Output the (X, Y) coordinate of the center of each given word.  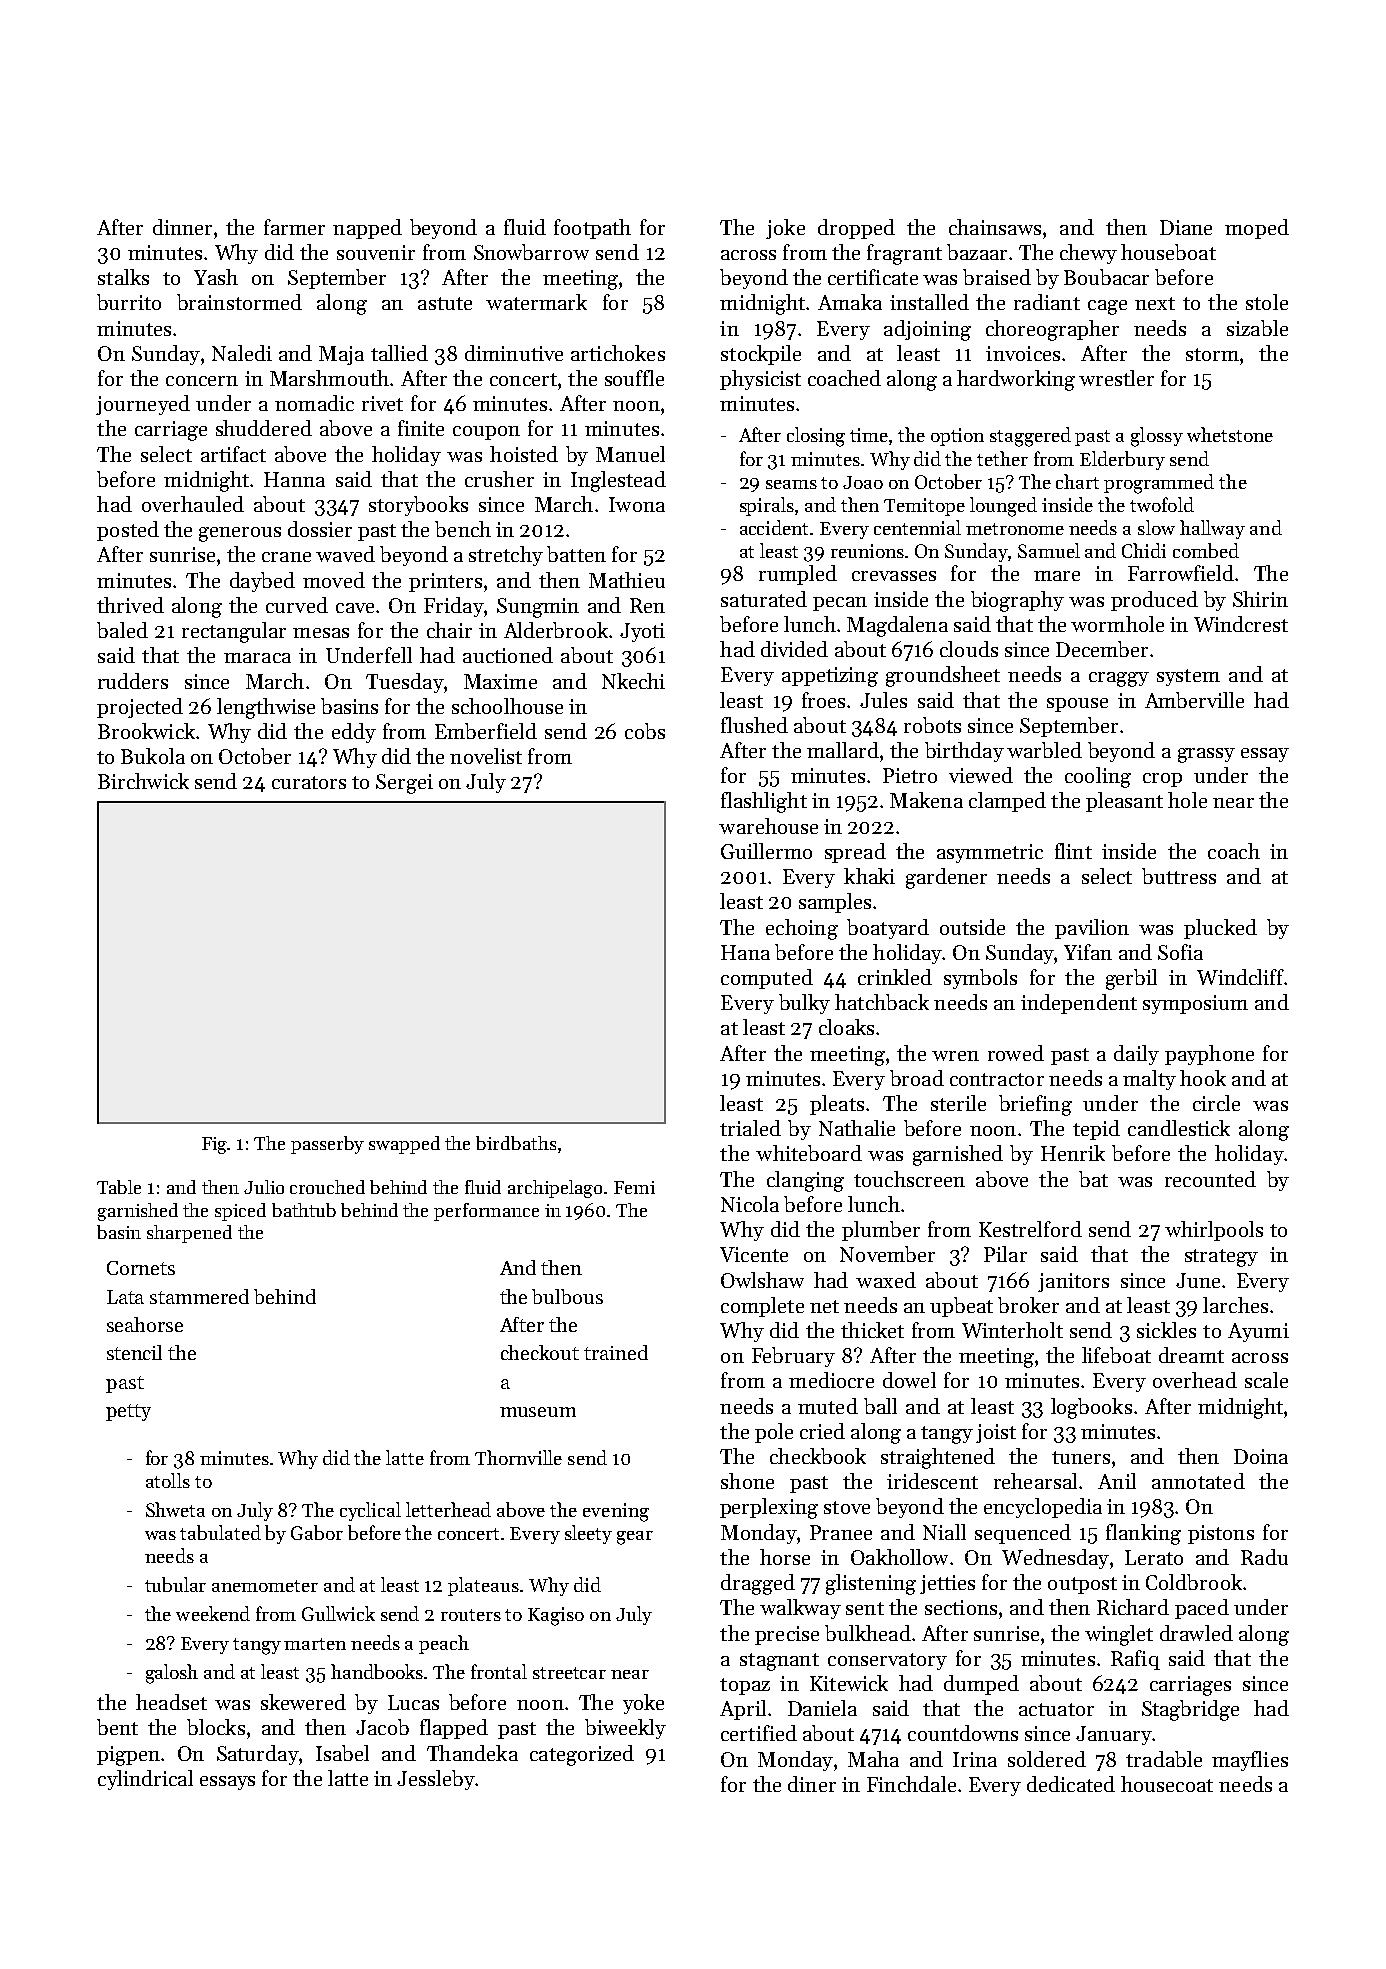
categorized (582, 1755)
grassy (1206, 755)
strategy (1221, 1258)
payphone (1209, 1055)
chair (449, 630)
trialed (750, 1128)
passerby (327, 1145)
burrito (129, 302)
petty (128, 1412)
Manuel (630, 454)
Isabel (342, 1753)
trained (616, 1352)
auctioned (508, 655)
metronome (1015, 529)
